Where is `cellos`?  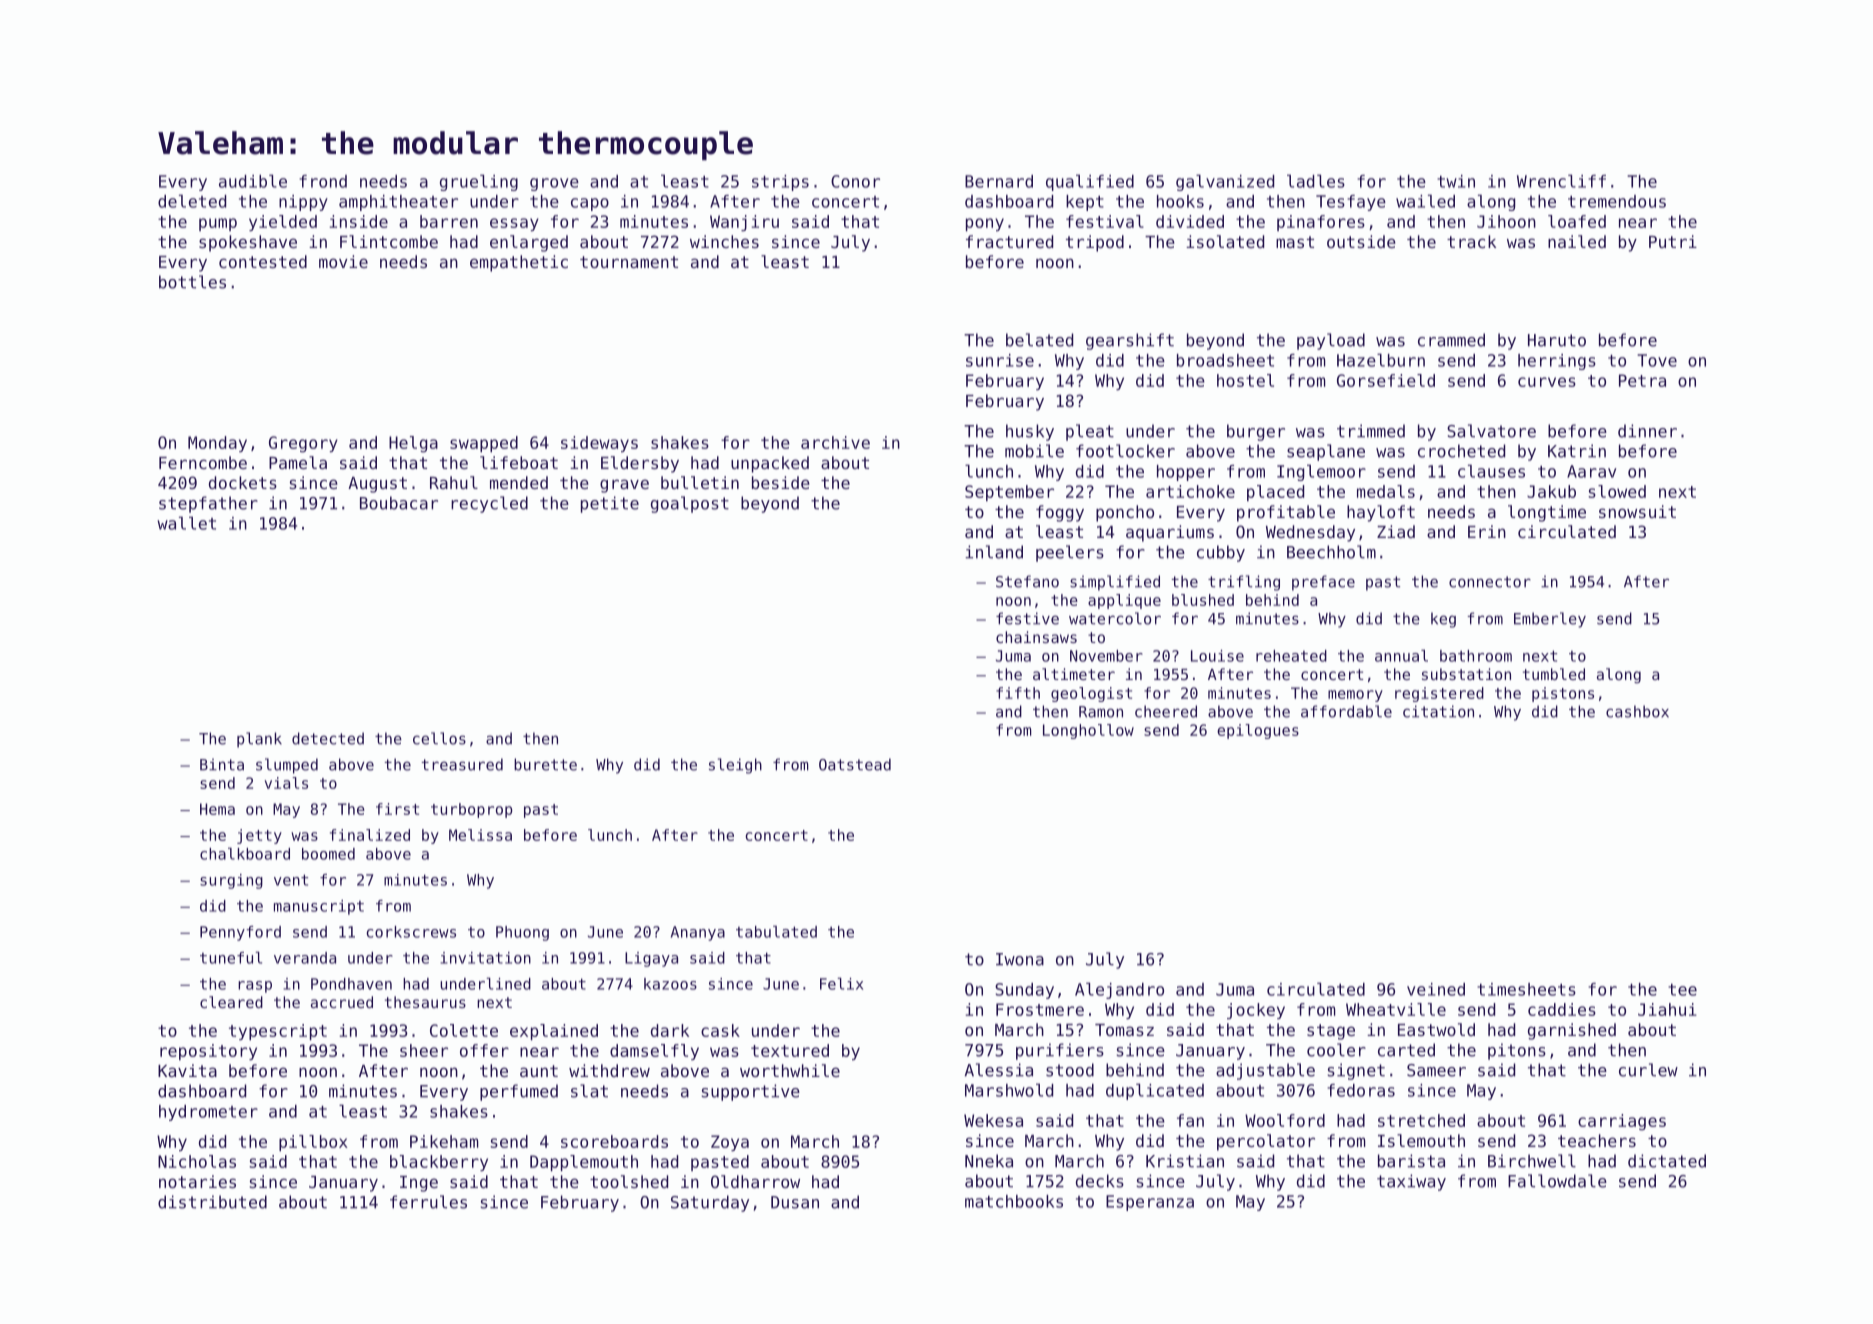 cellos is located at coordinates (439, 738).
